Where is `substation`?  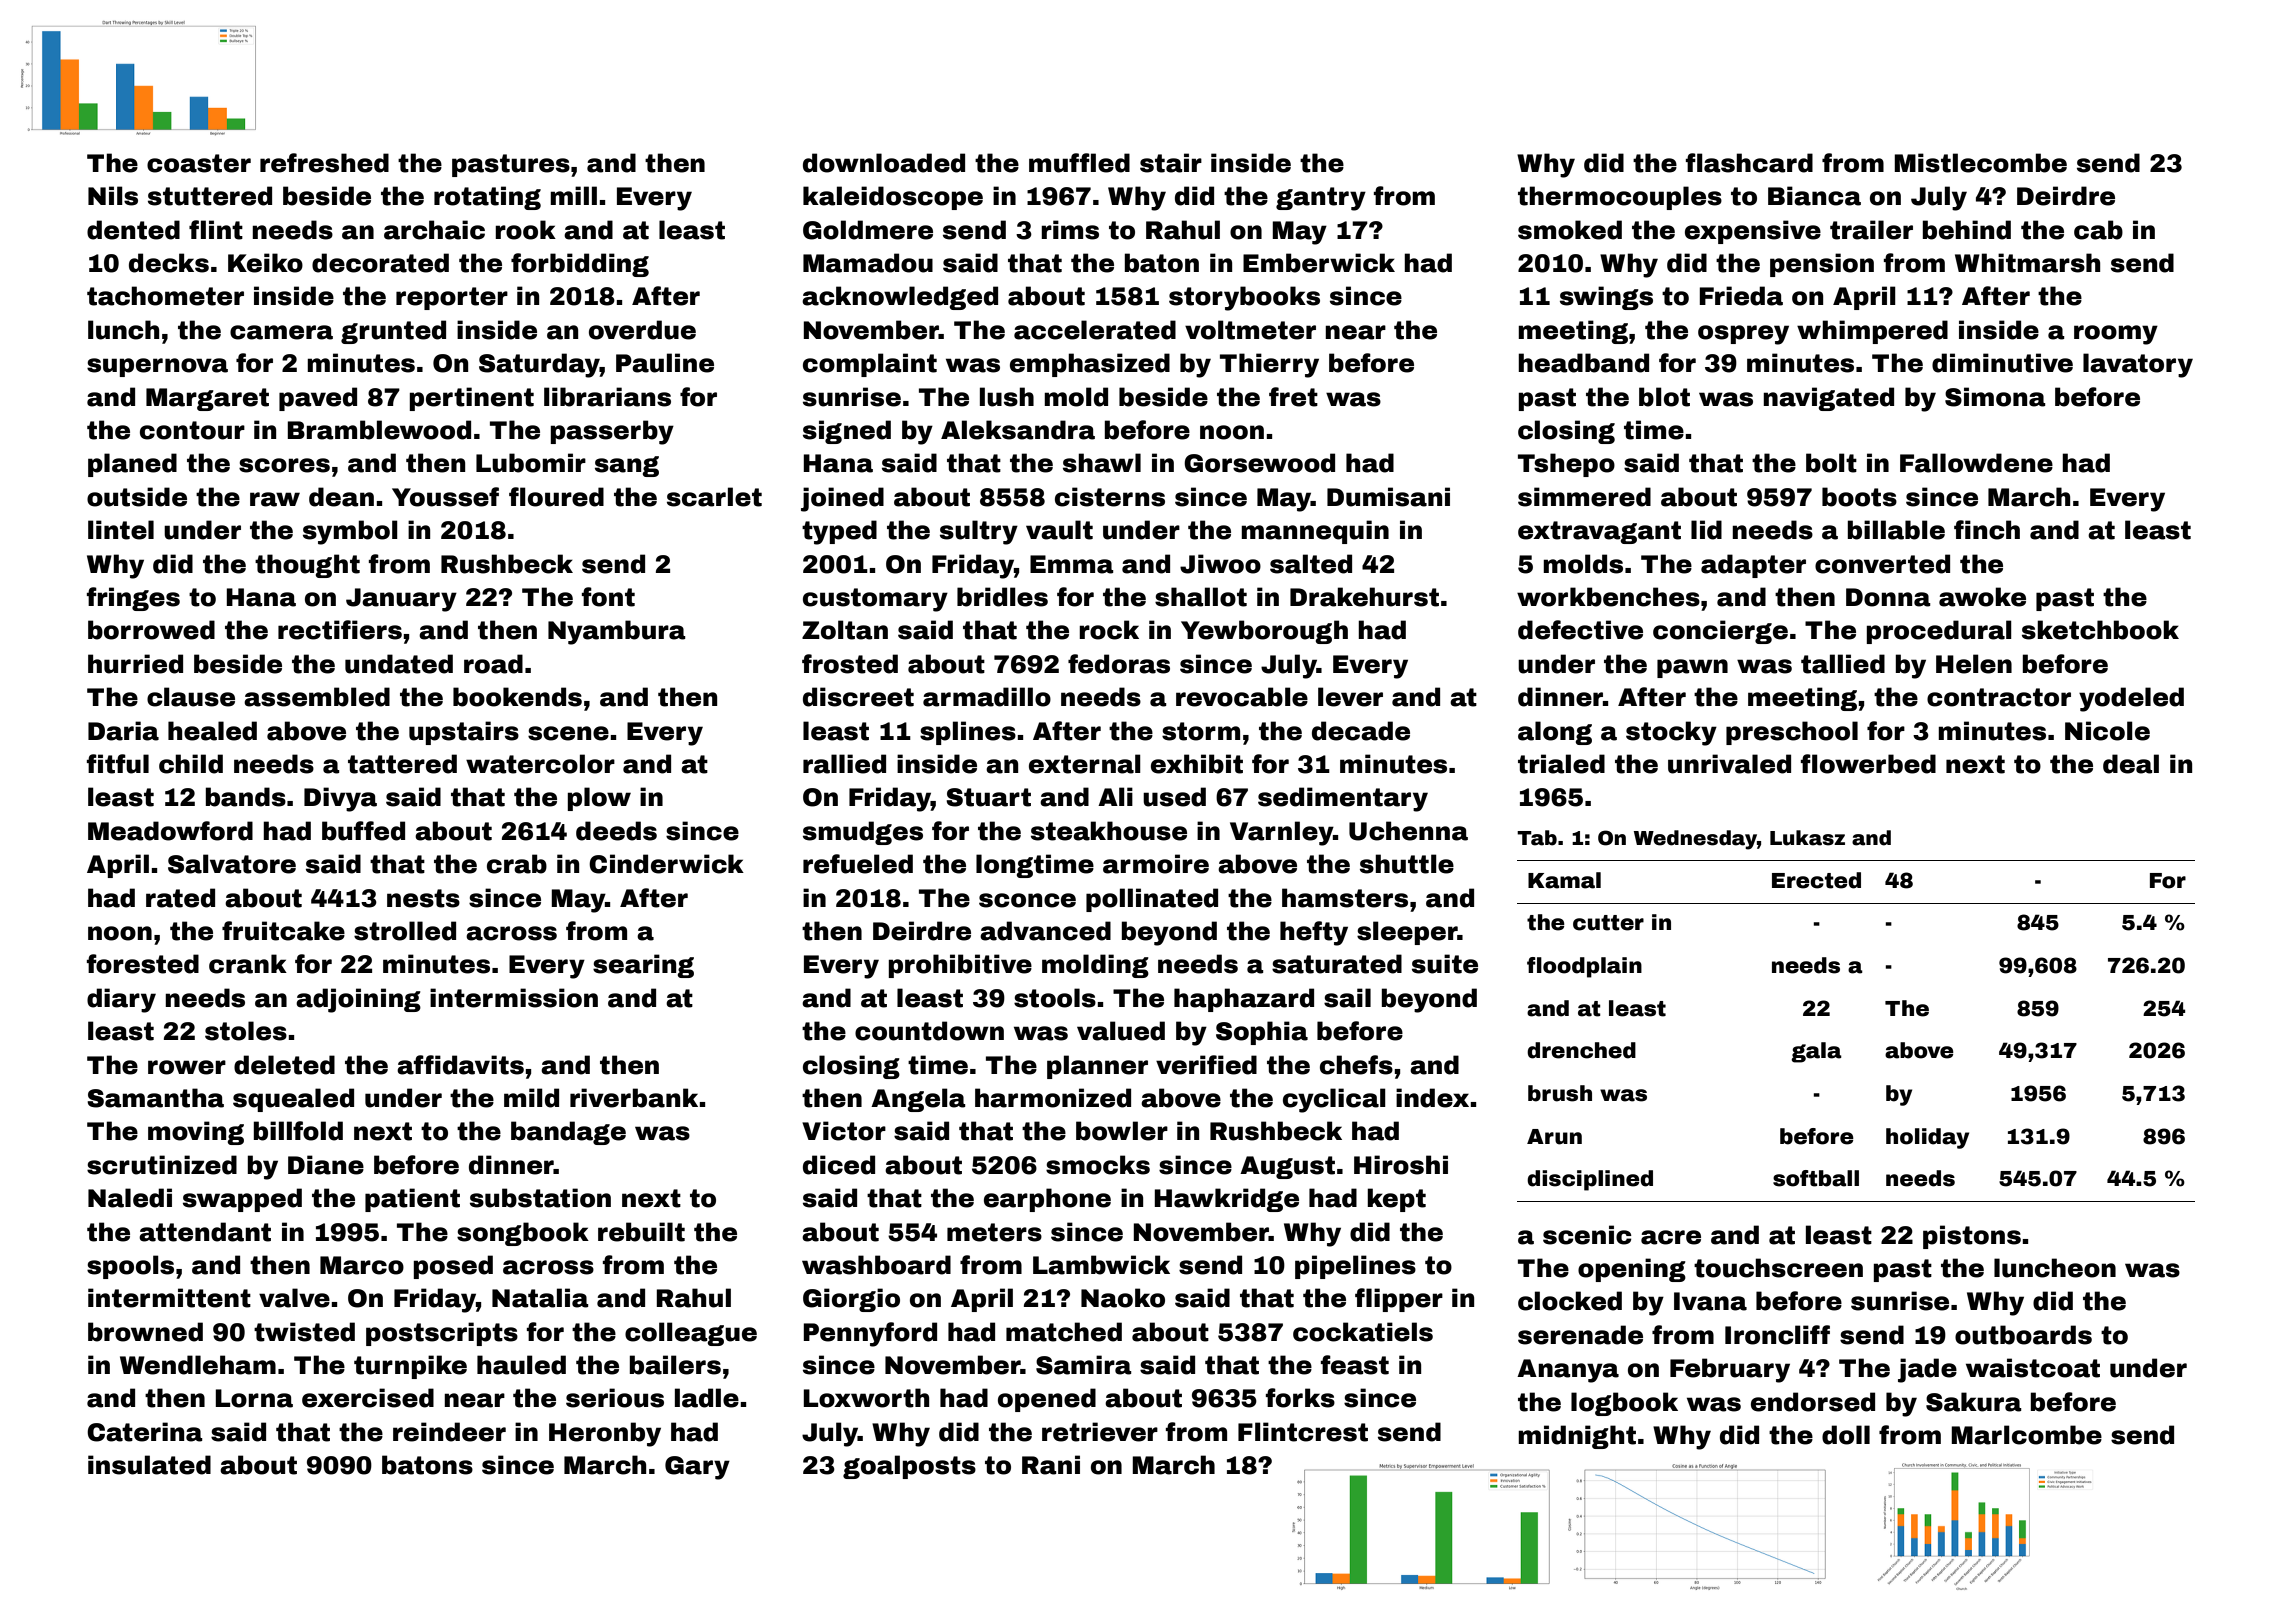 substation is located at coordinates (540, 1198).
